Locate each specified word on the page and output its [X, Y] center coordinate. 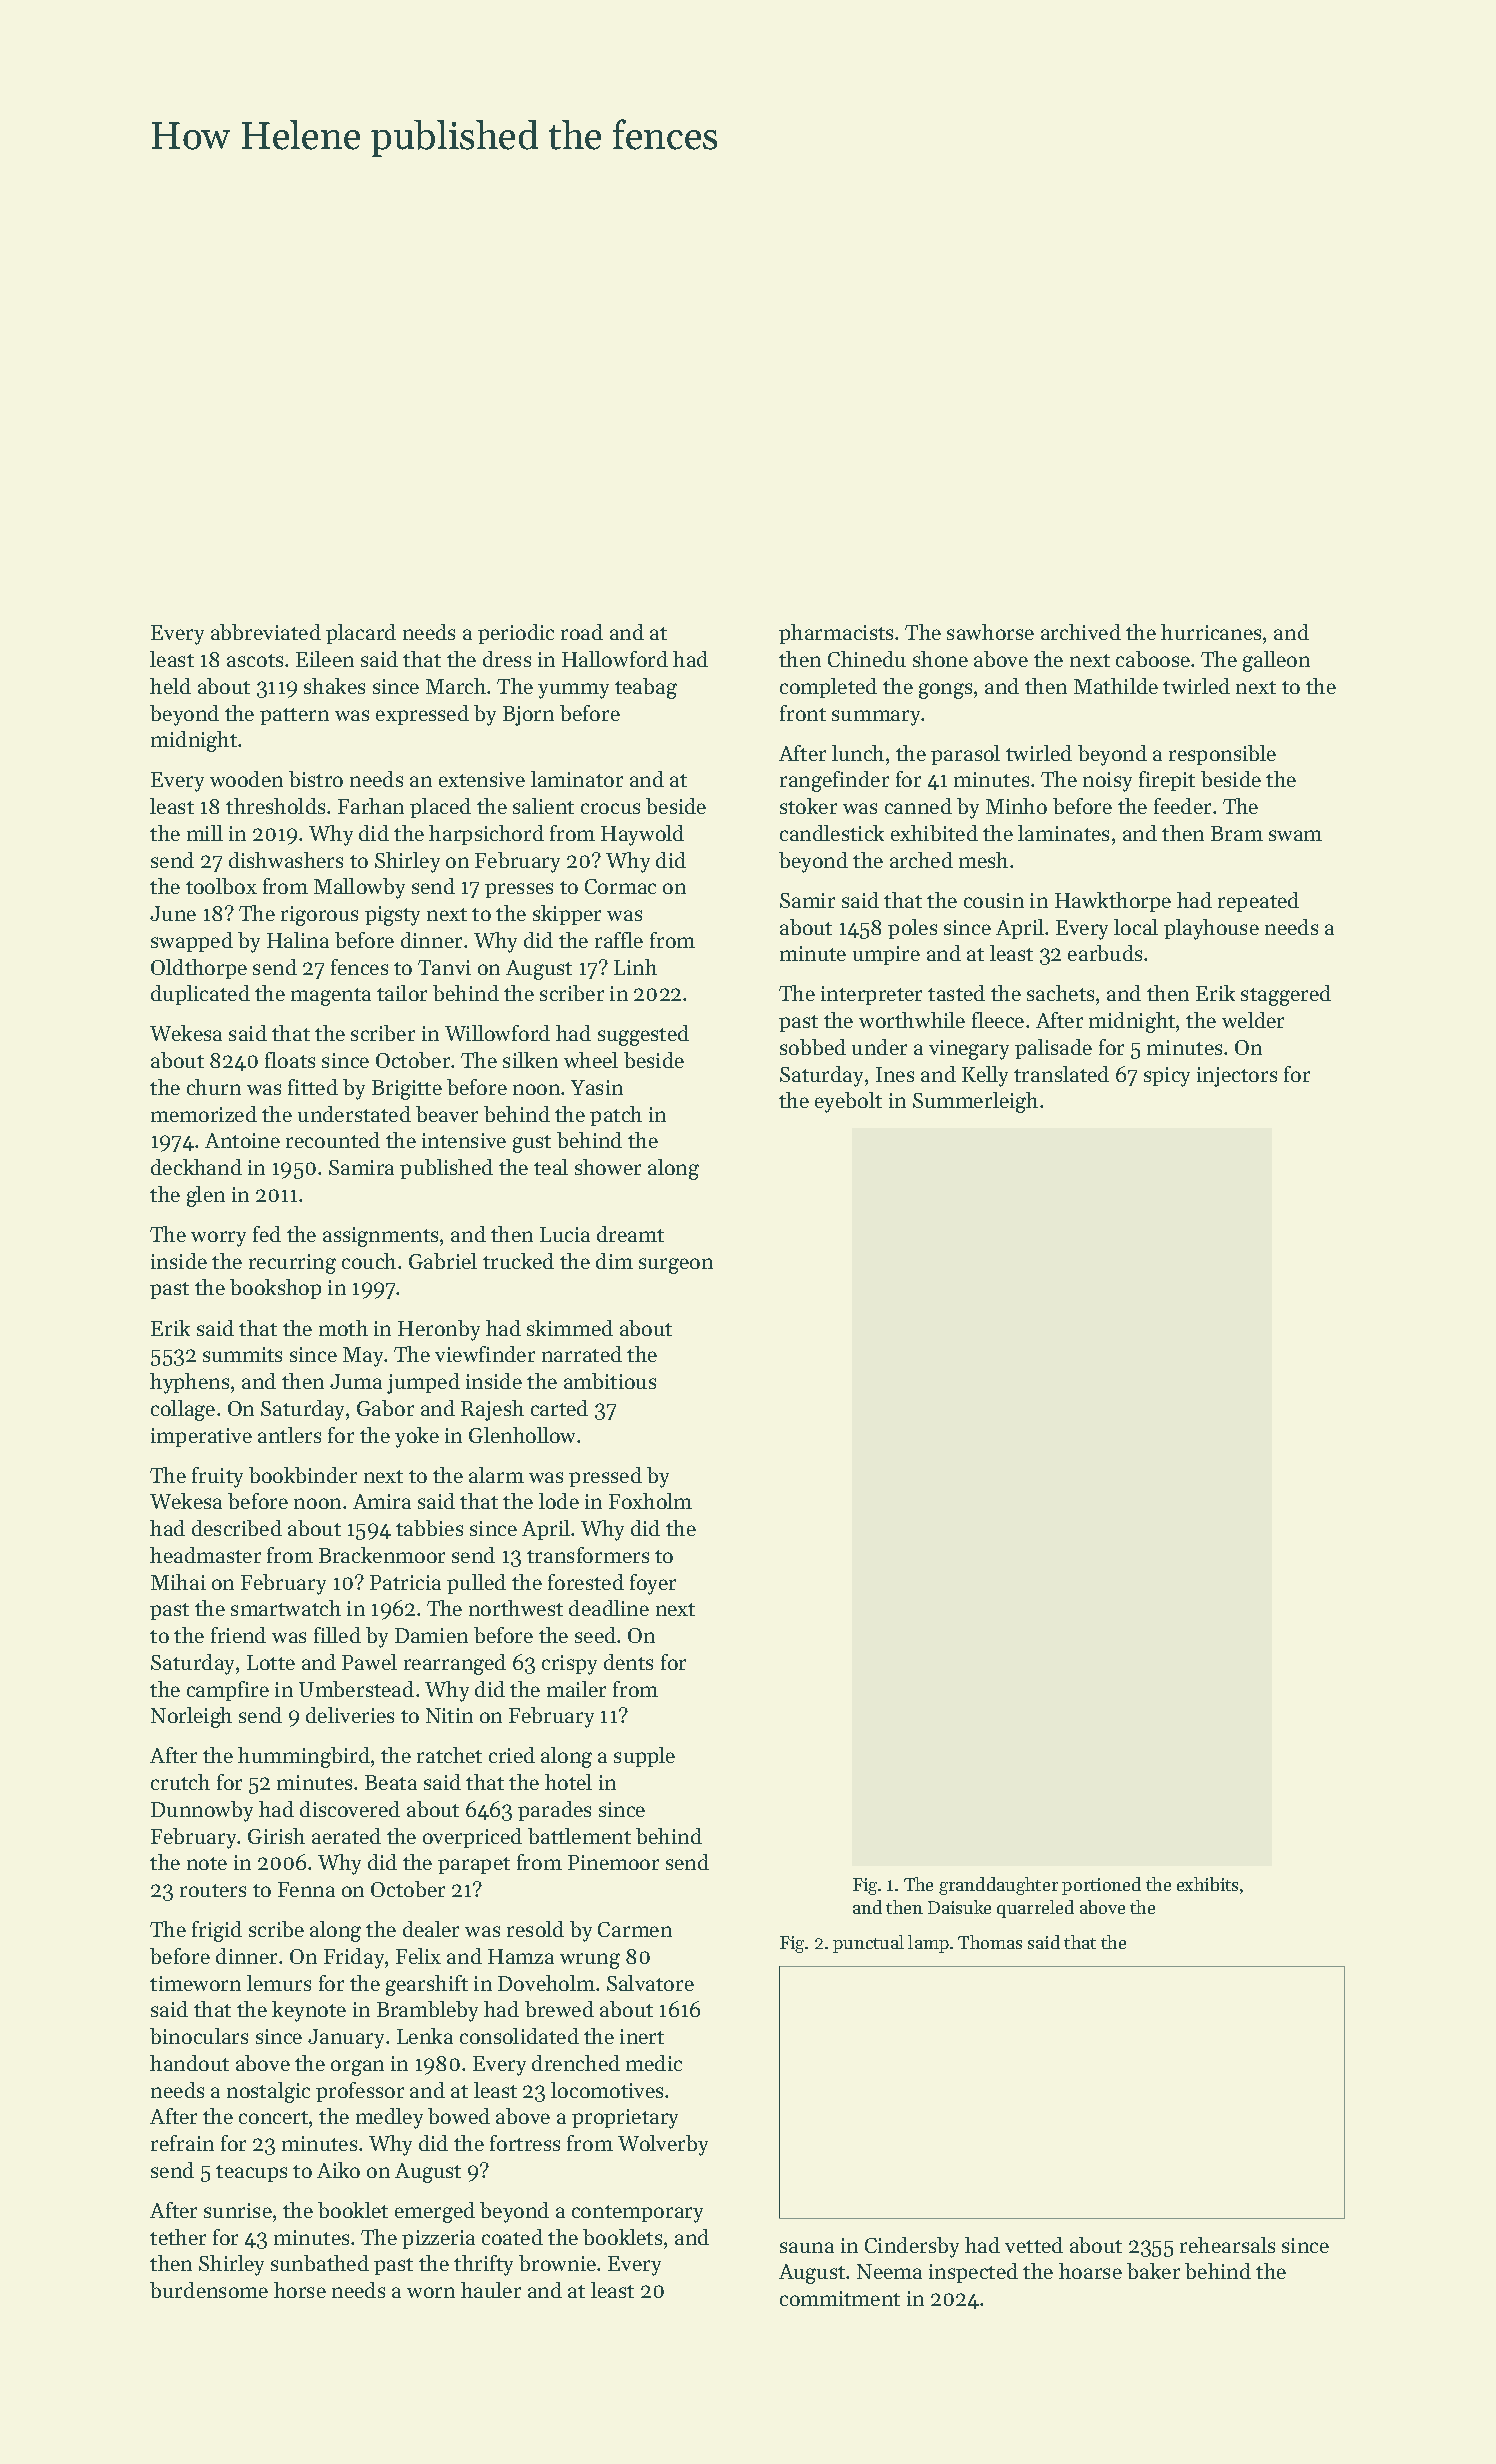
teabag [646, 688]
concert [273, 2117]
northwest [516, 1608]
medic [654, 2063]
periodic [516, 634]
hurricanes [1211, 632]
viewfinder [485, 1354]
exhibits [1207, 1884]
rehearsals [1227, 2245]
